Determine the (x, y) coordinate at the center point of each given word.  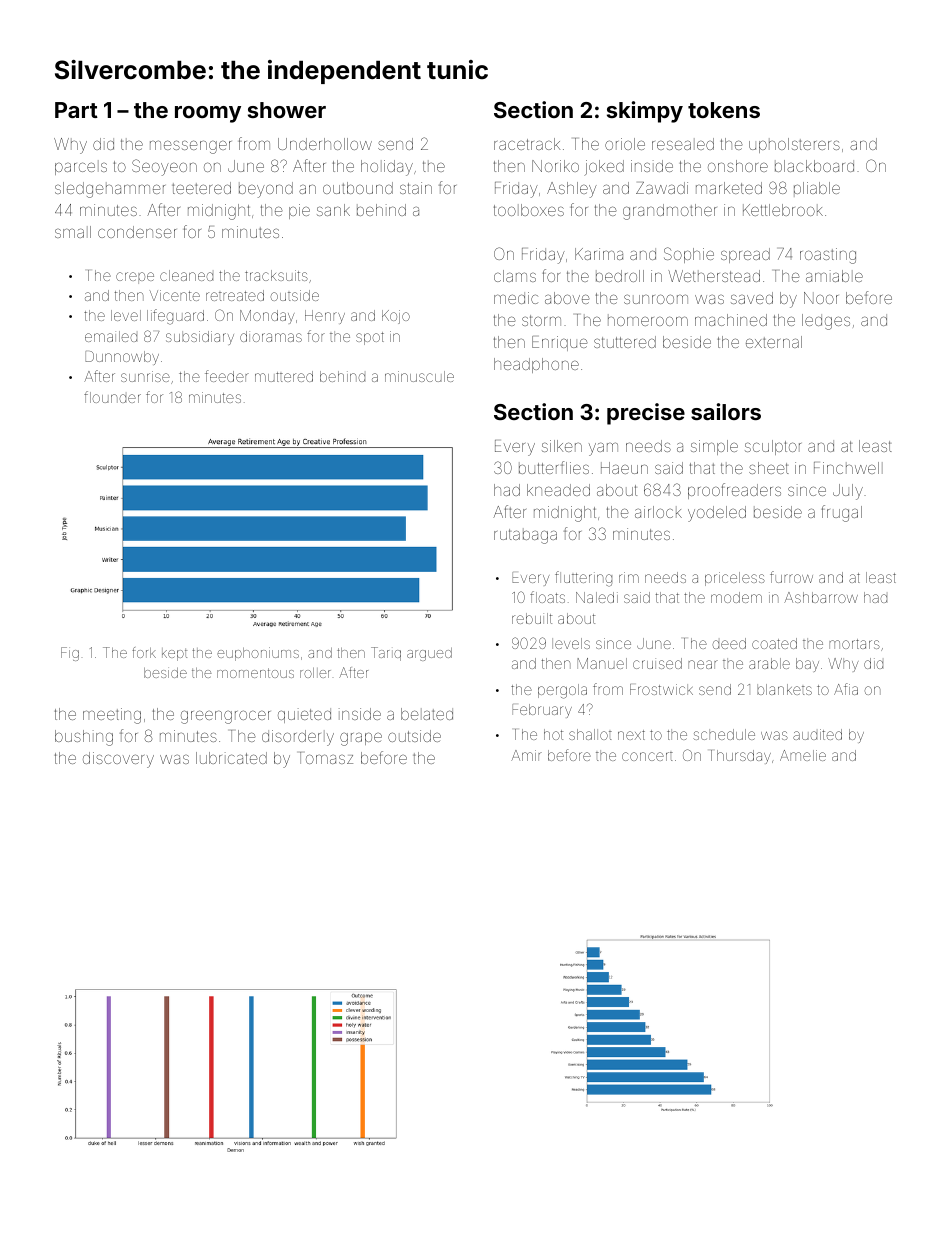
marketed (729, 188)
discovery (118, 760)
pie (299, 211)
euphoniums (258, 654)
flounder (112, 397)
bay (807, 665)
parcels (81, 167)
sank (333, 210)
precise (646, 414)
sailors (726, 411)
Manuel (602, 663)
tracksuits (276, 275)
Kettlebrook (783, 210)
